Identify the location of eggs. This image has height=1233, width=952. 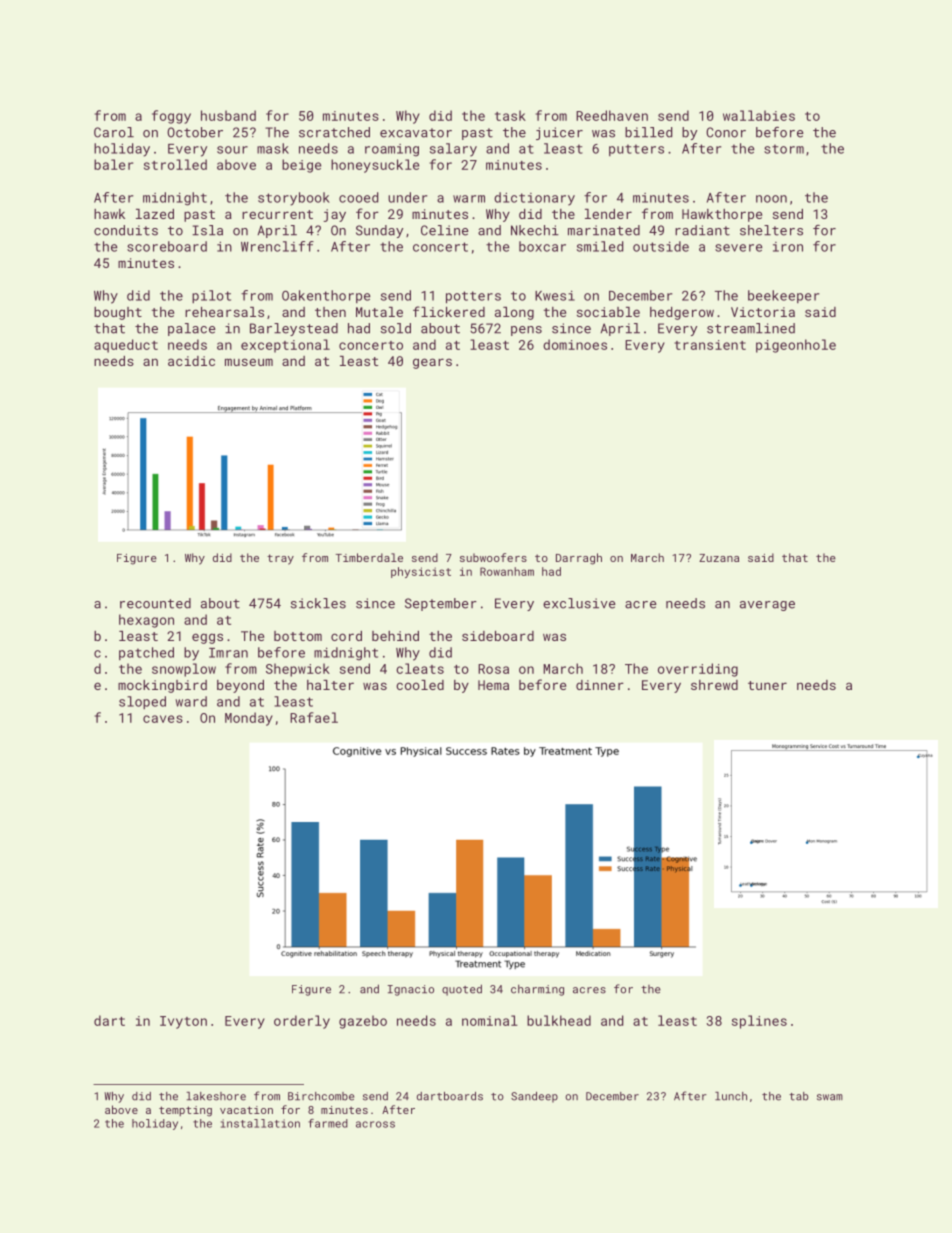
(207, 638).
